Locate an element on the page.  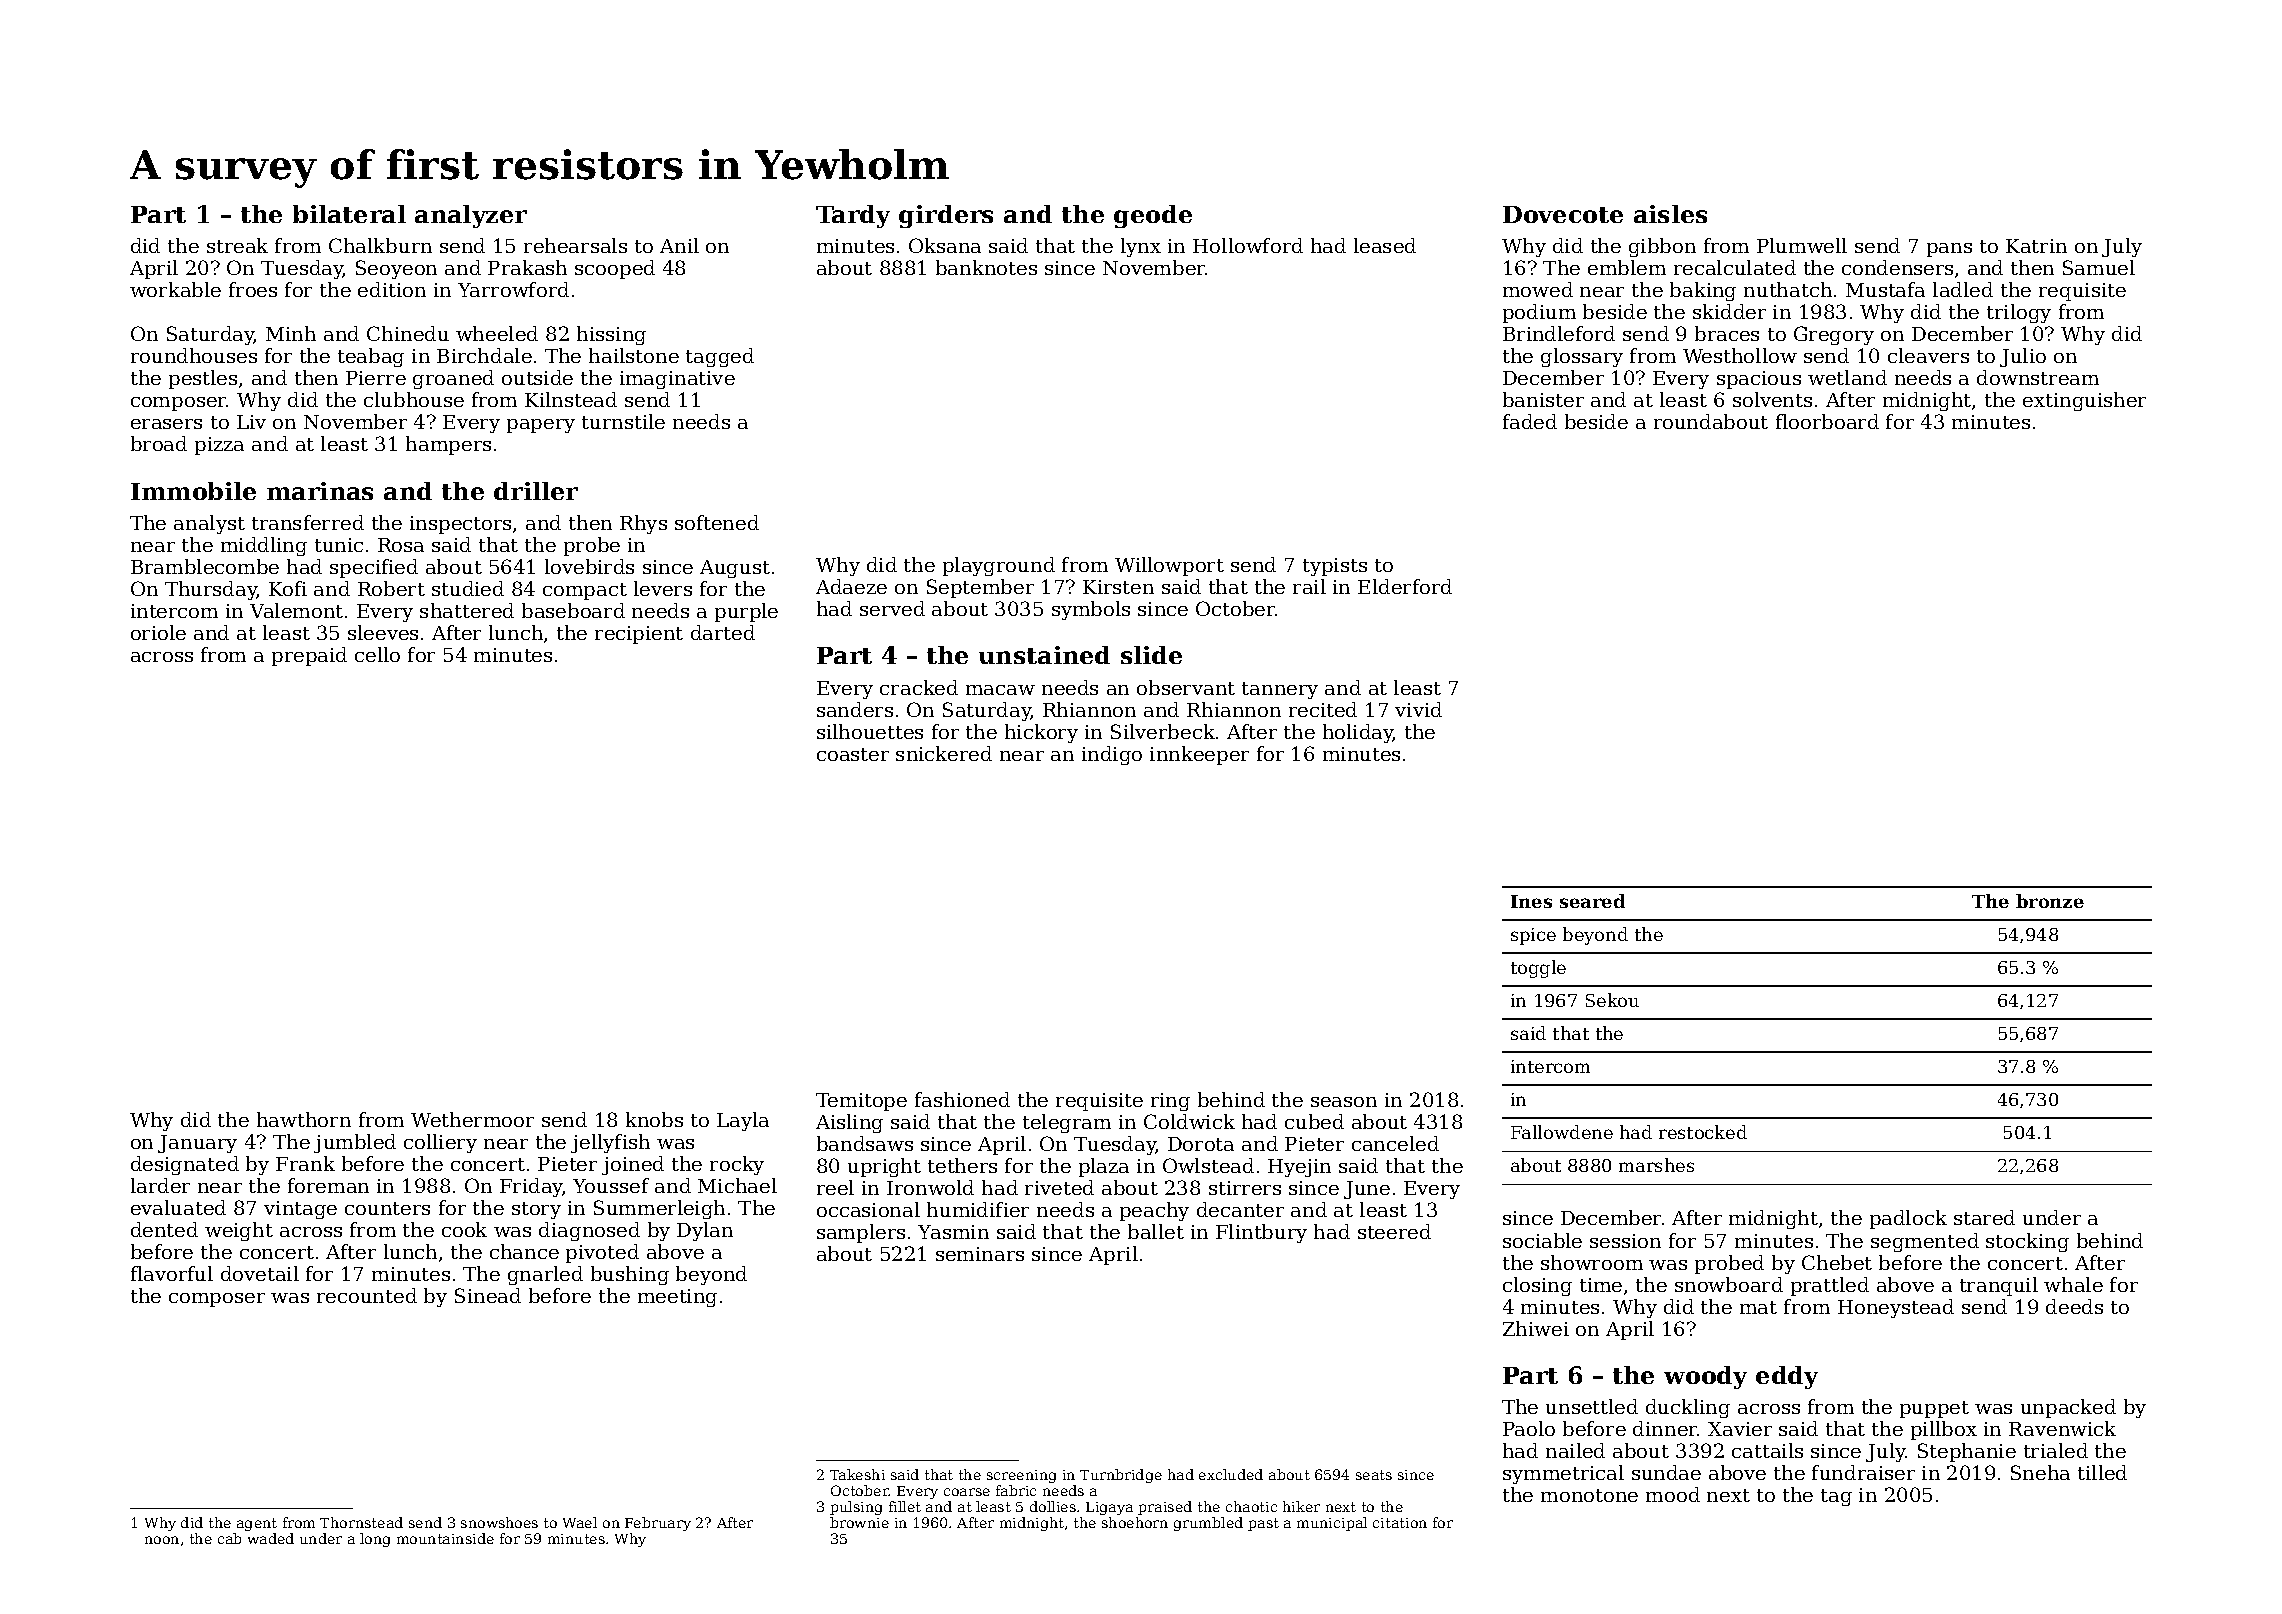
bronze is located at coordinates (2050, 901).
